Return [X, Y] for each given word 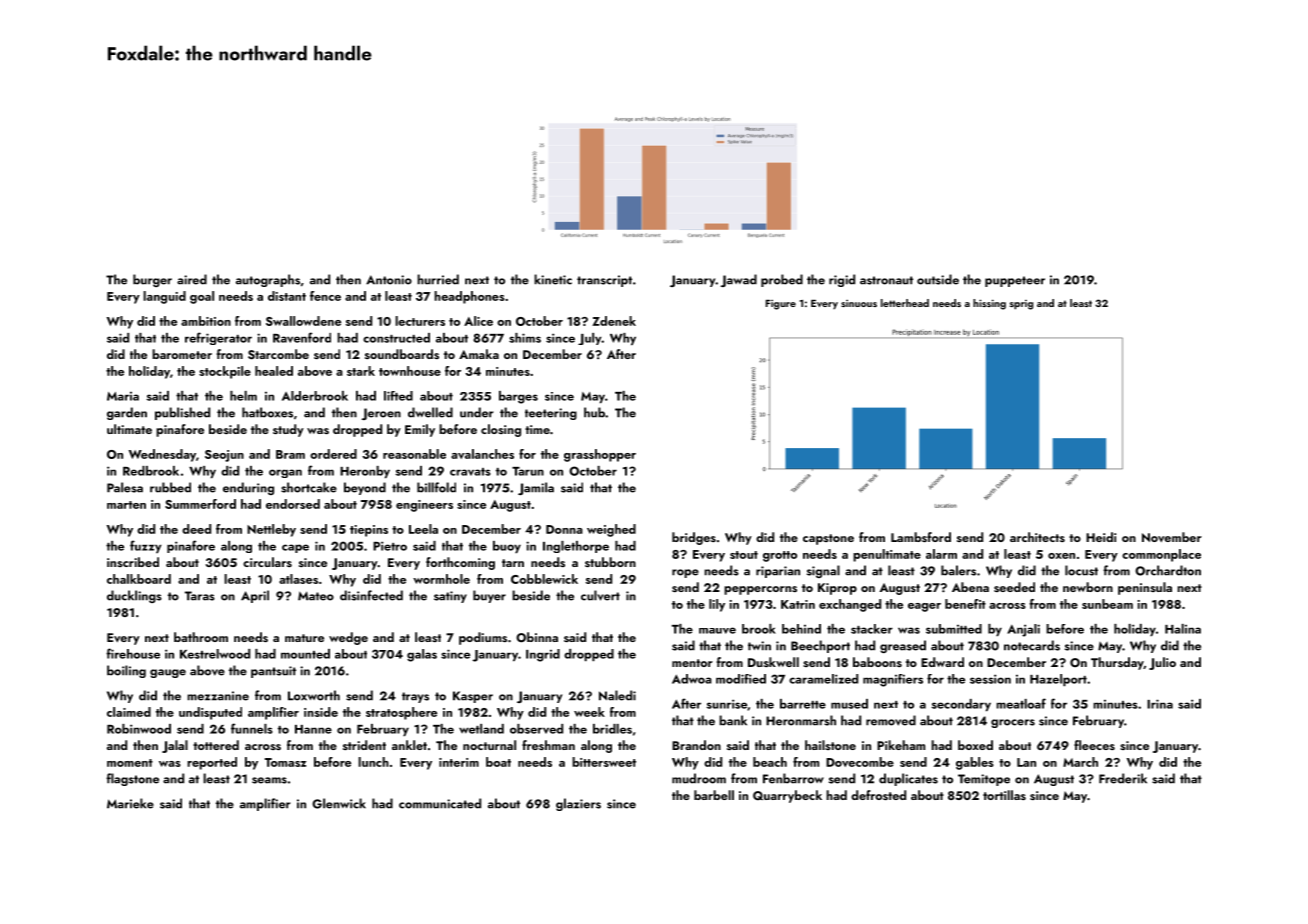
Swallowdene [303, 321]
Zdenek [614, 321]
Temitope [984, 780]
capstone [828, 539]
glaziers [578, 804]
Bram [290, 454]
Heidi [1101, 537]
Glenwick [339, 803]
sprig [1021, 305]
